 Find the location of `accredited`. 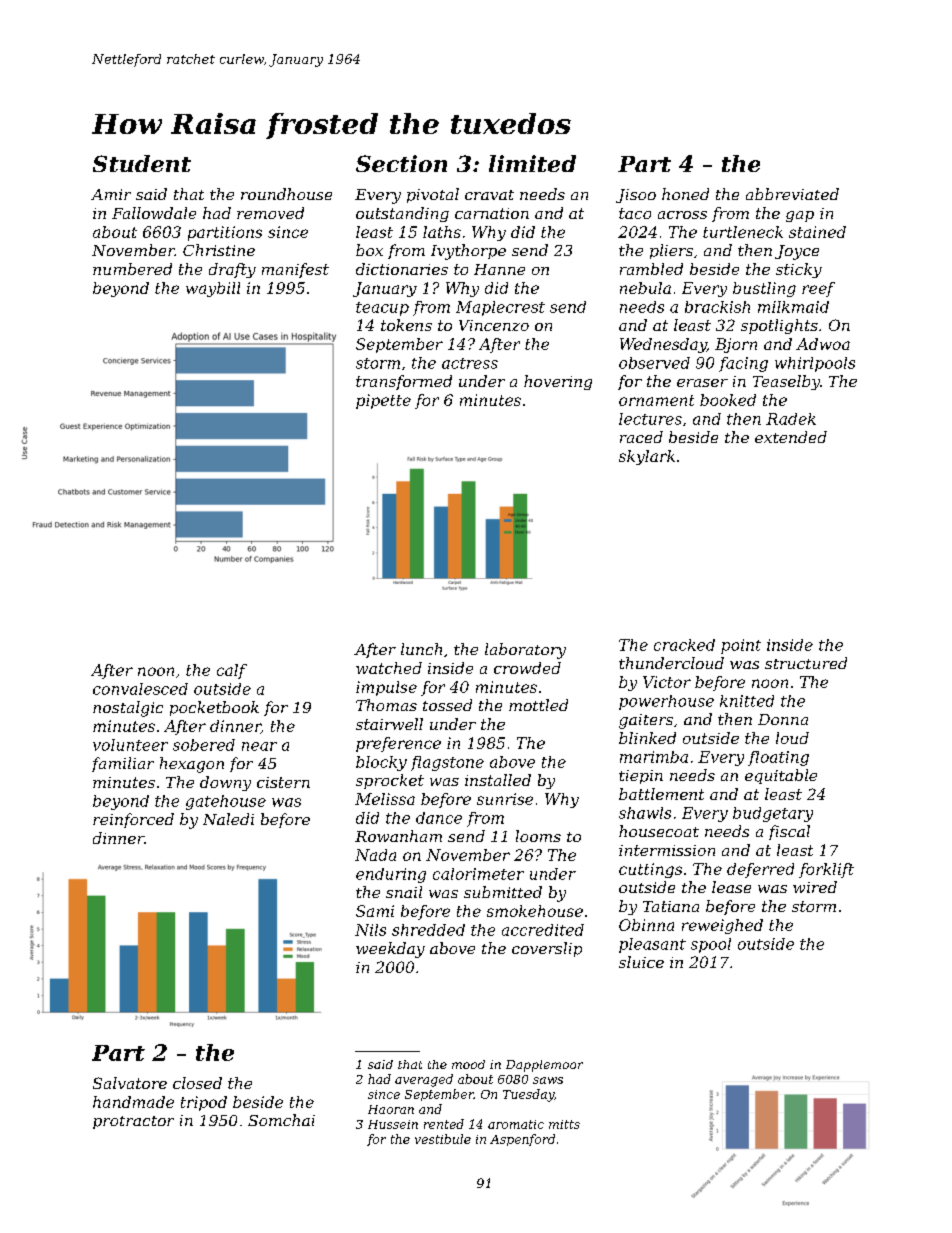

accredited is located at coordinates (543, 930).
